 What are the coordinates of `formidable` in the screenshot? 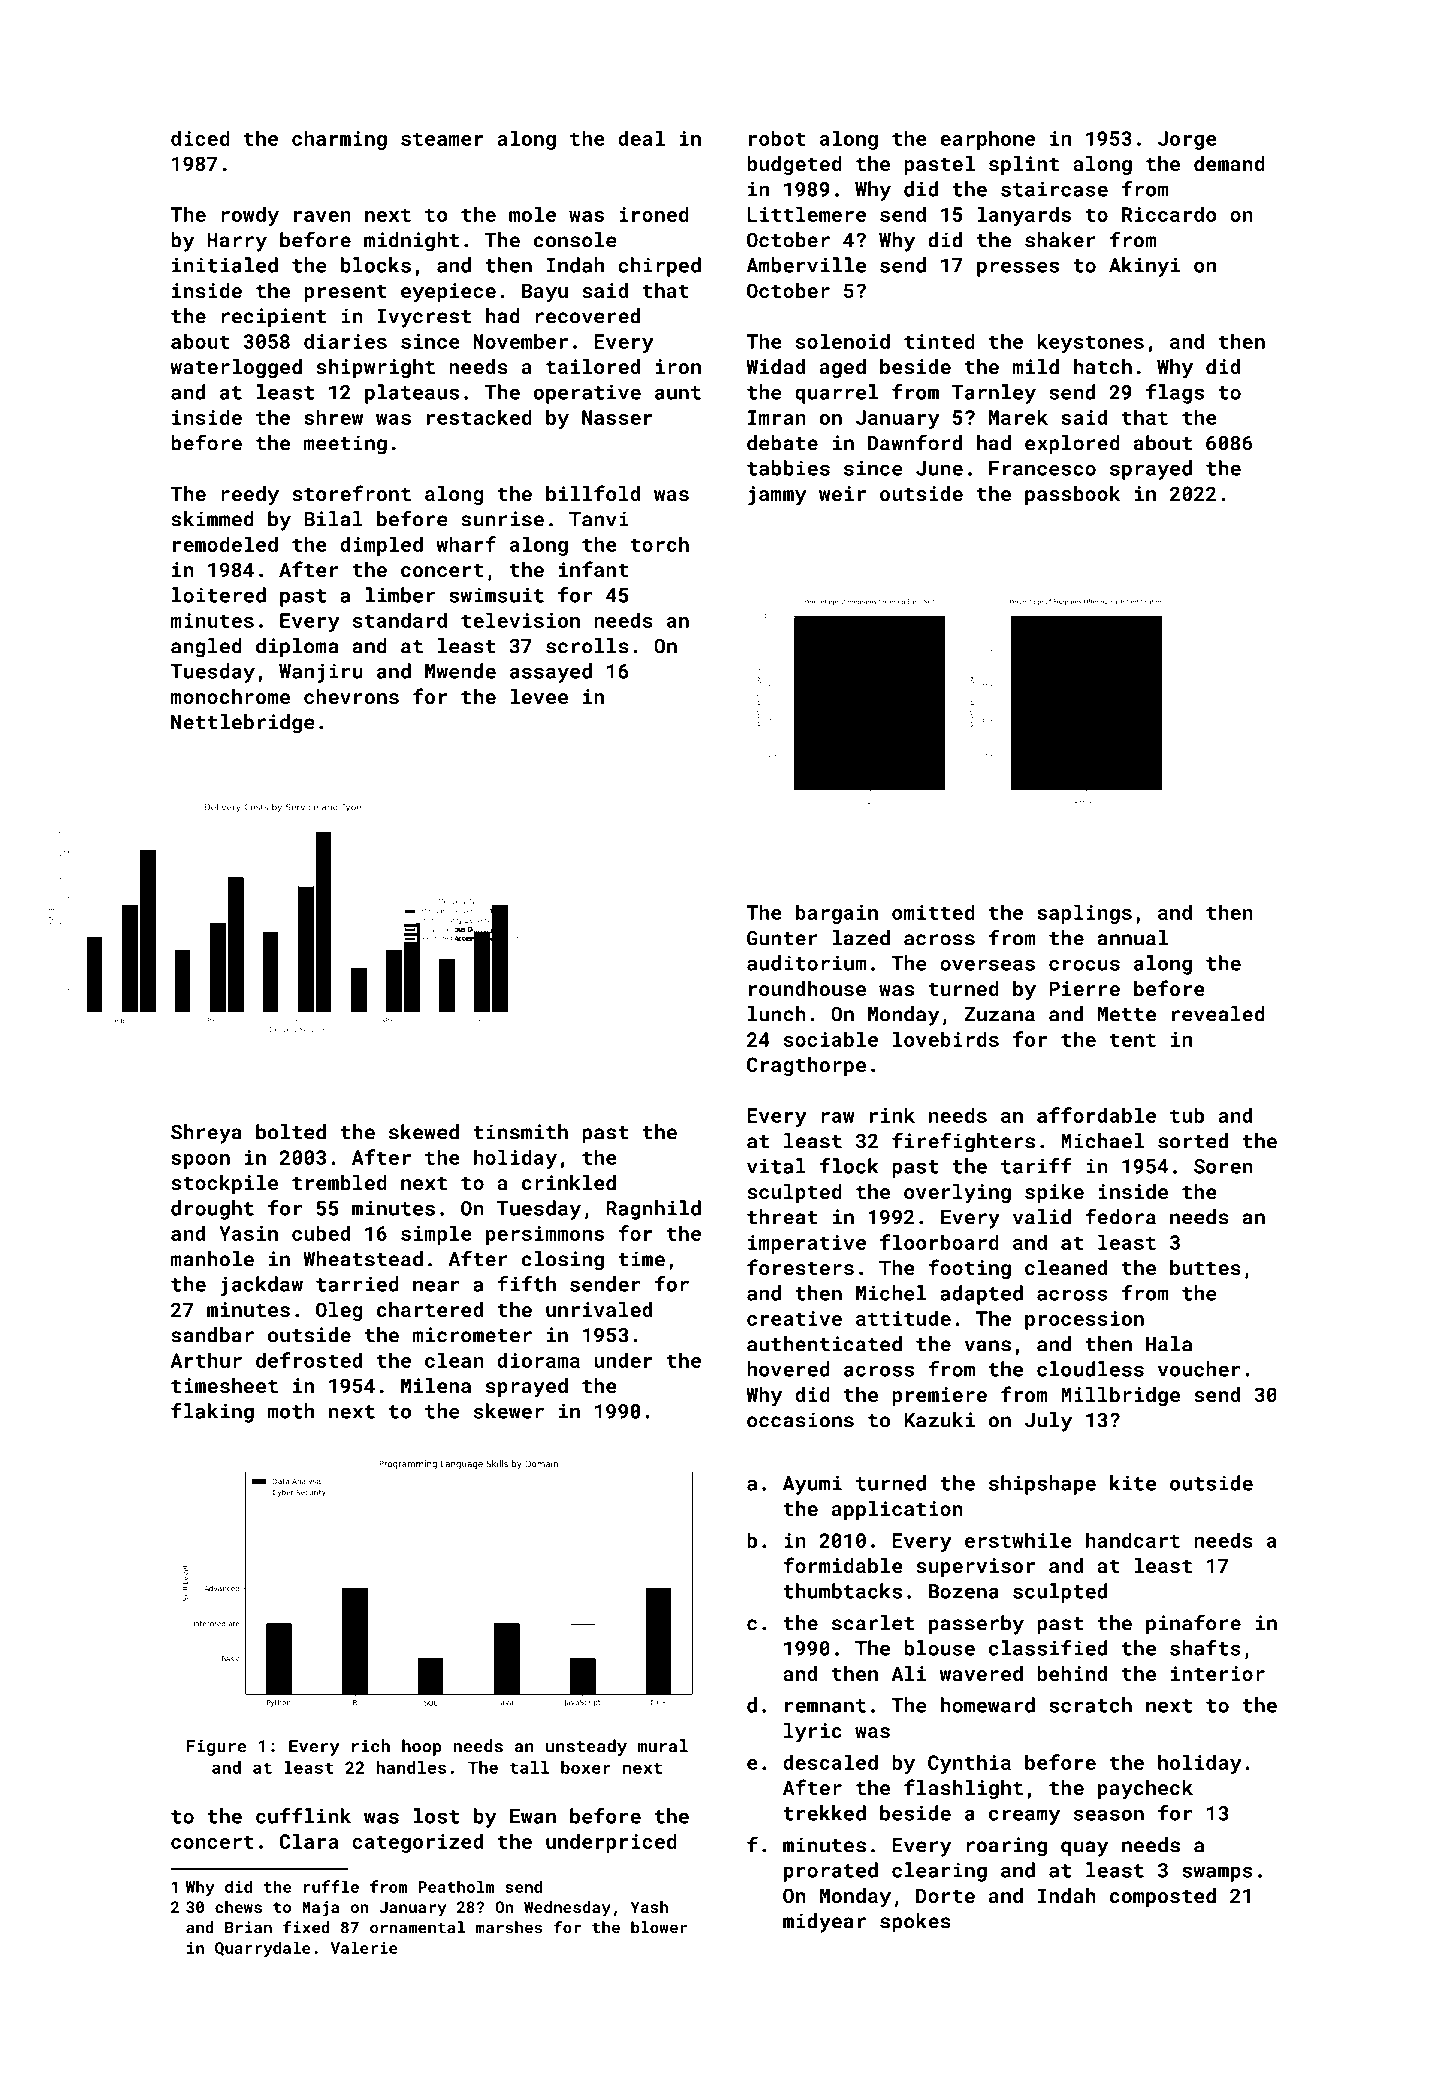 It's located at (843, 1565).
